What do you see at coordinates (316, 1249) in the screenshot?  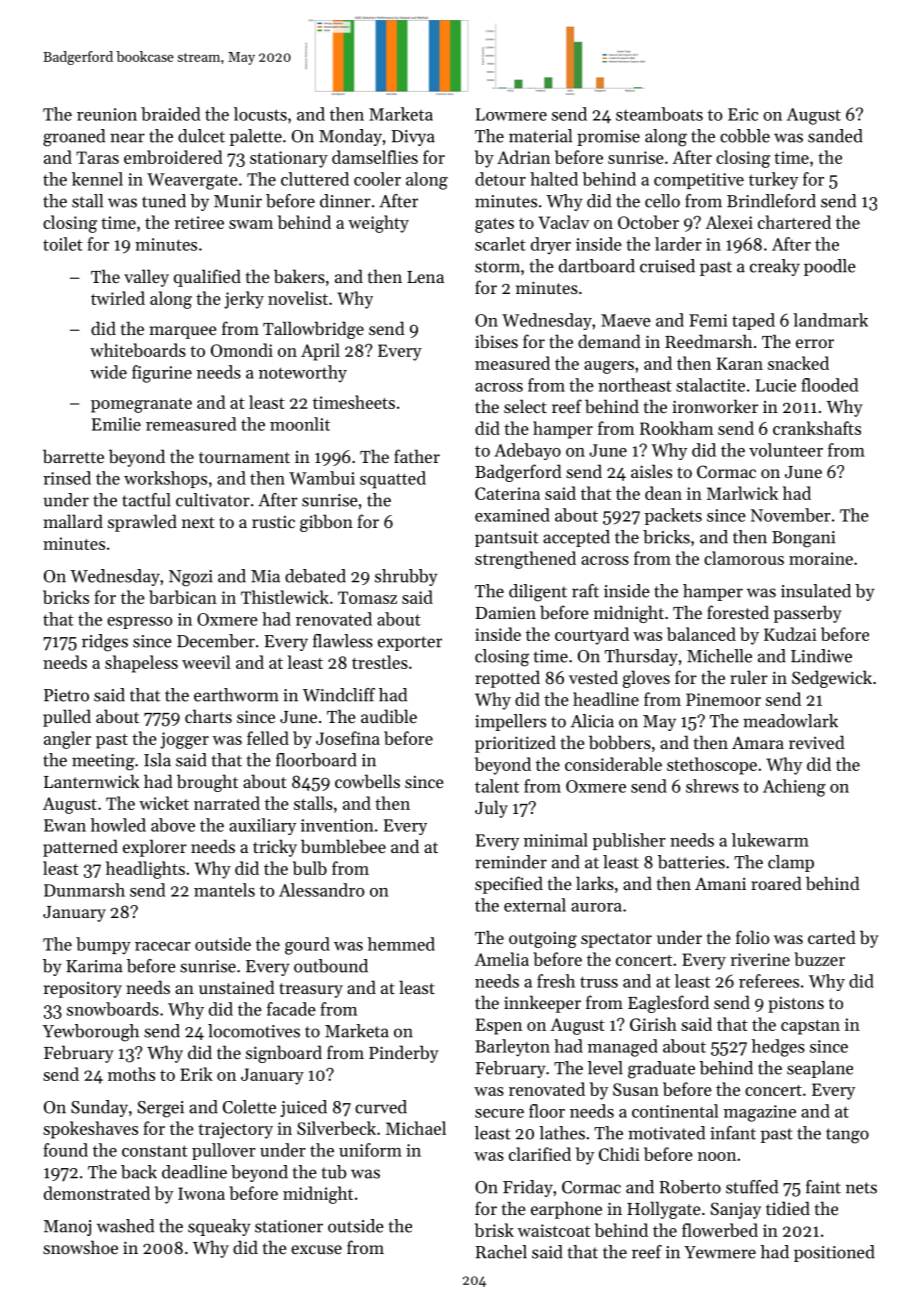 I see `excuse` at bounding box center [316, 1249].
